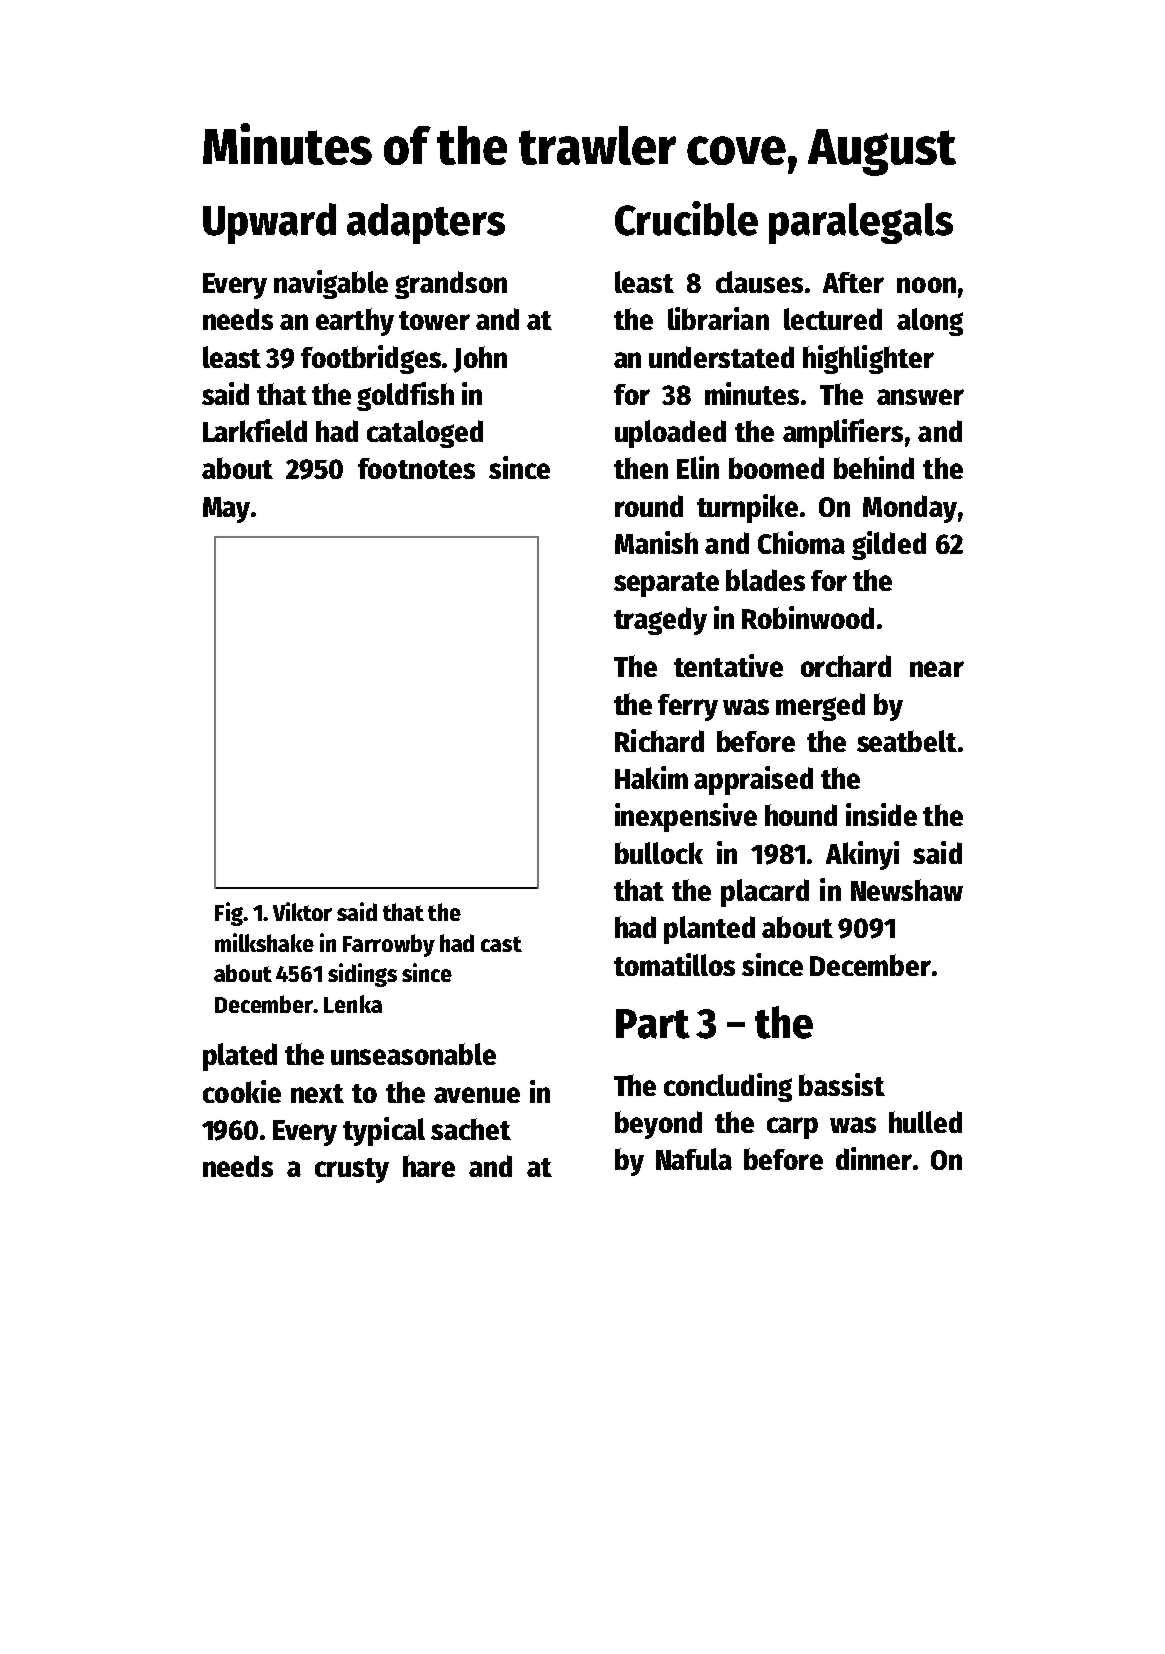 The width and height of the image is (1165, 1654). I want to click on ferry, so click(688, 707).
